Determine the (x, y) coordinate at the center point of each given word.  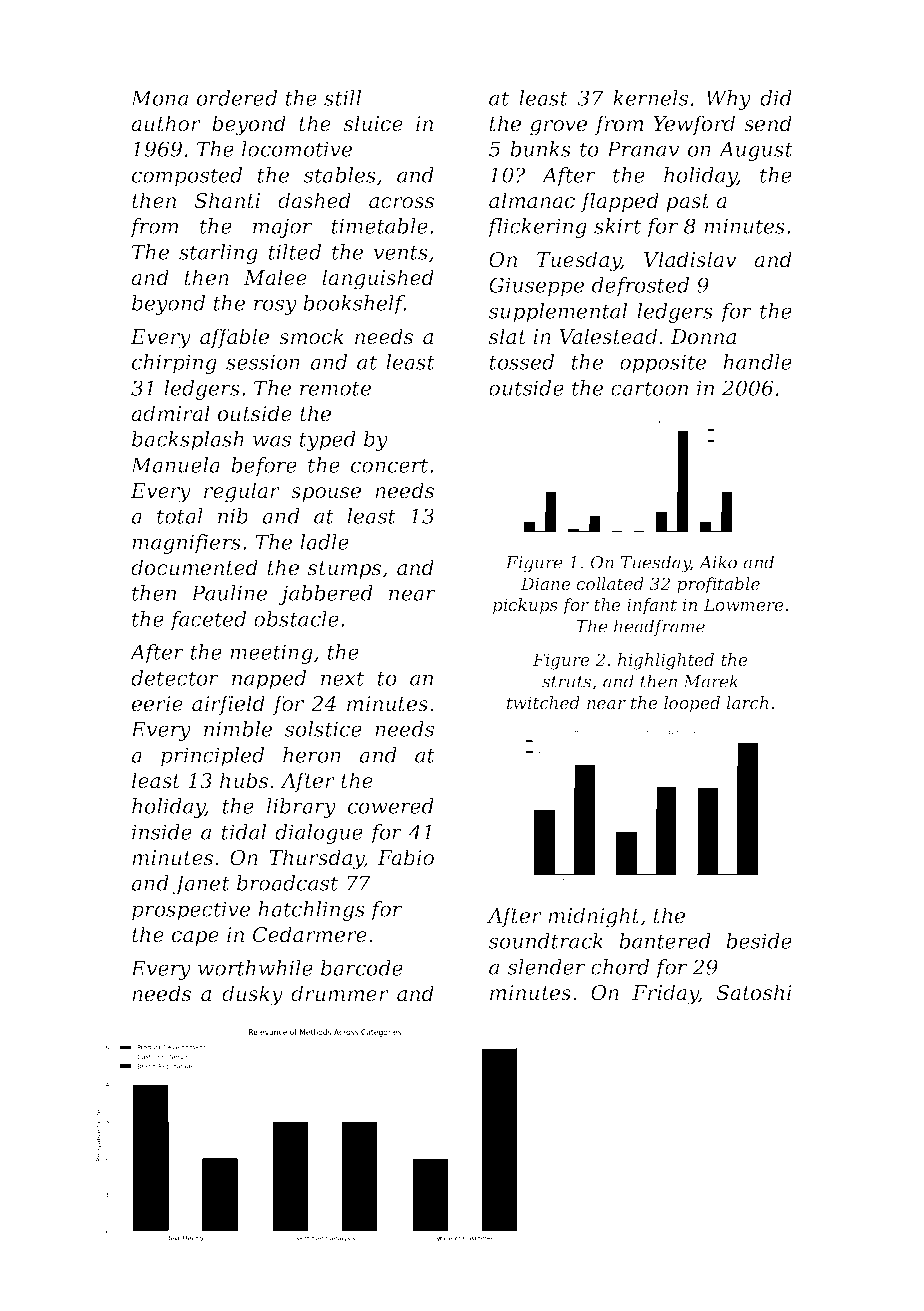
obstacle (296, 619)
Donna (703, 337)
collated (610, 583)
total (180, 516)
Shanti (227, 200)
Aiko (718, 562)
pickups (525, 606)
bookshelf (354, 305)
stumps (344, 570)
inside (162, 832)
